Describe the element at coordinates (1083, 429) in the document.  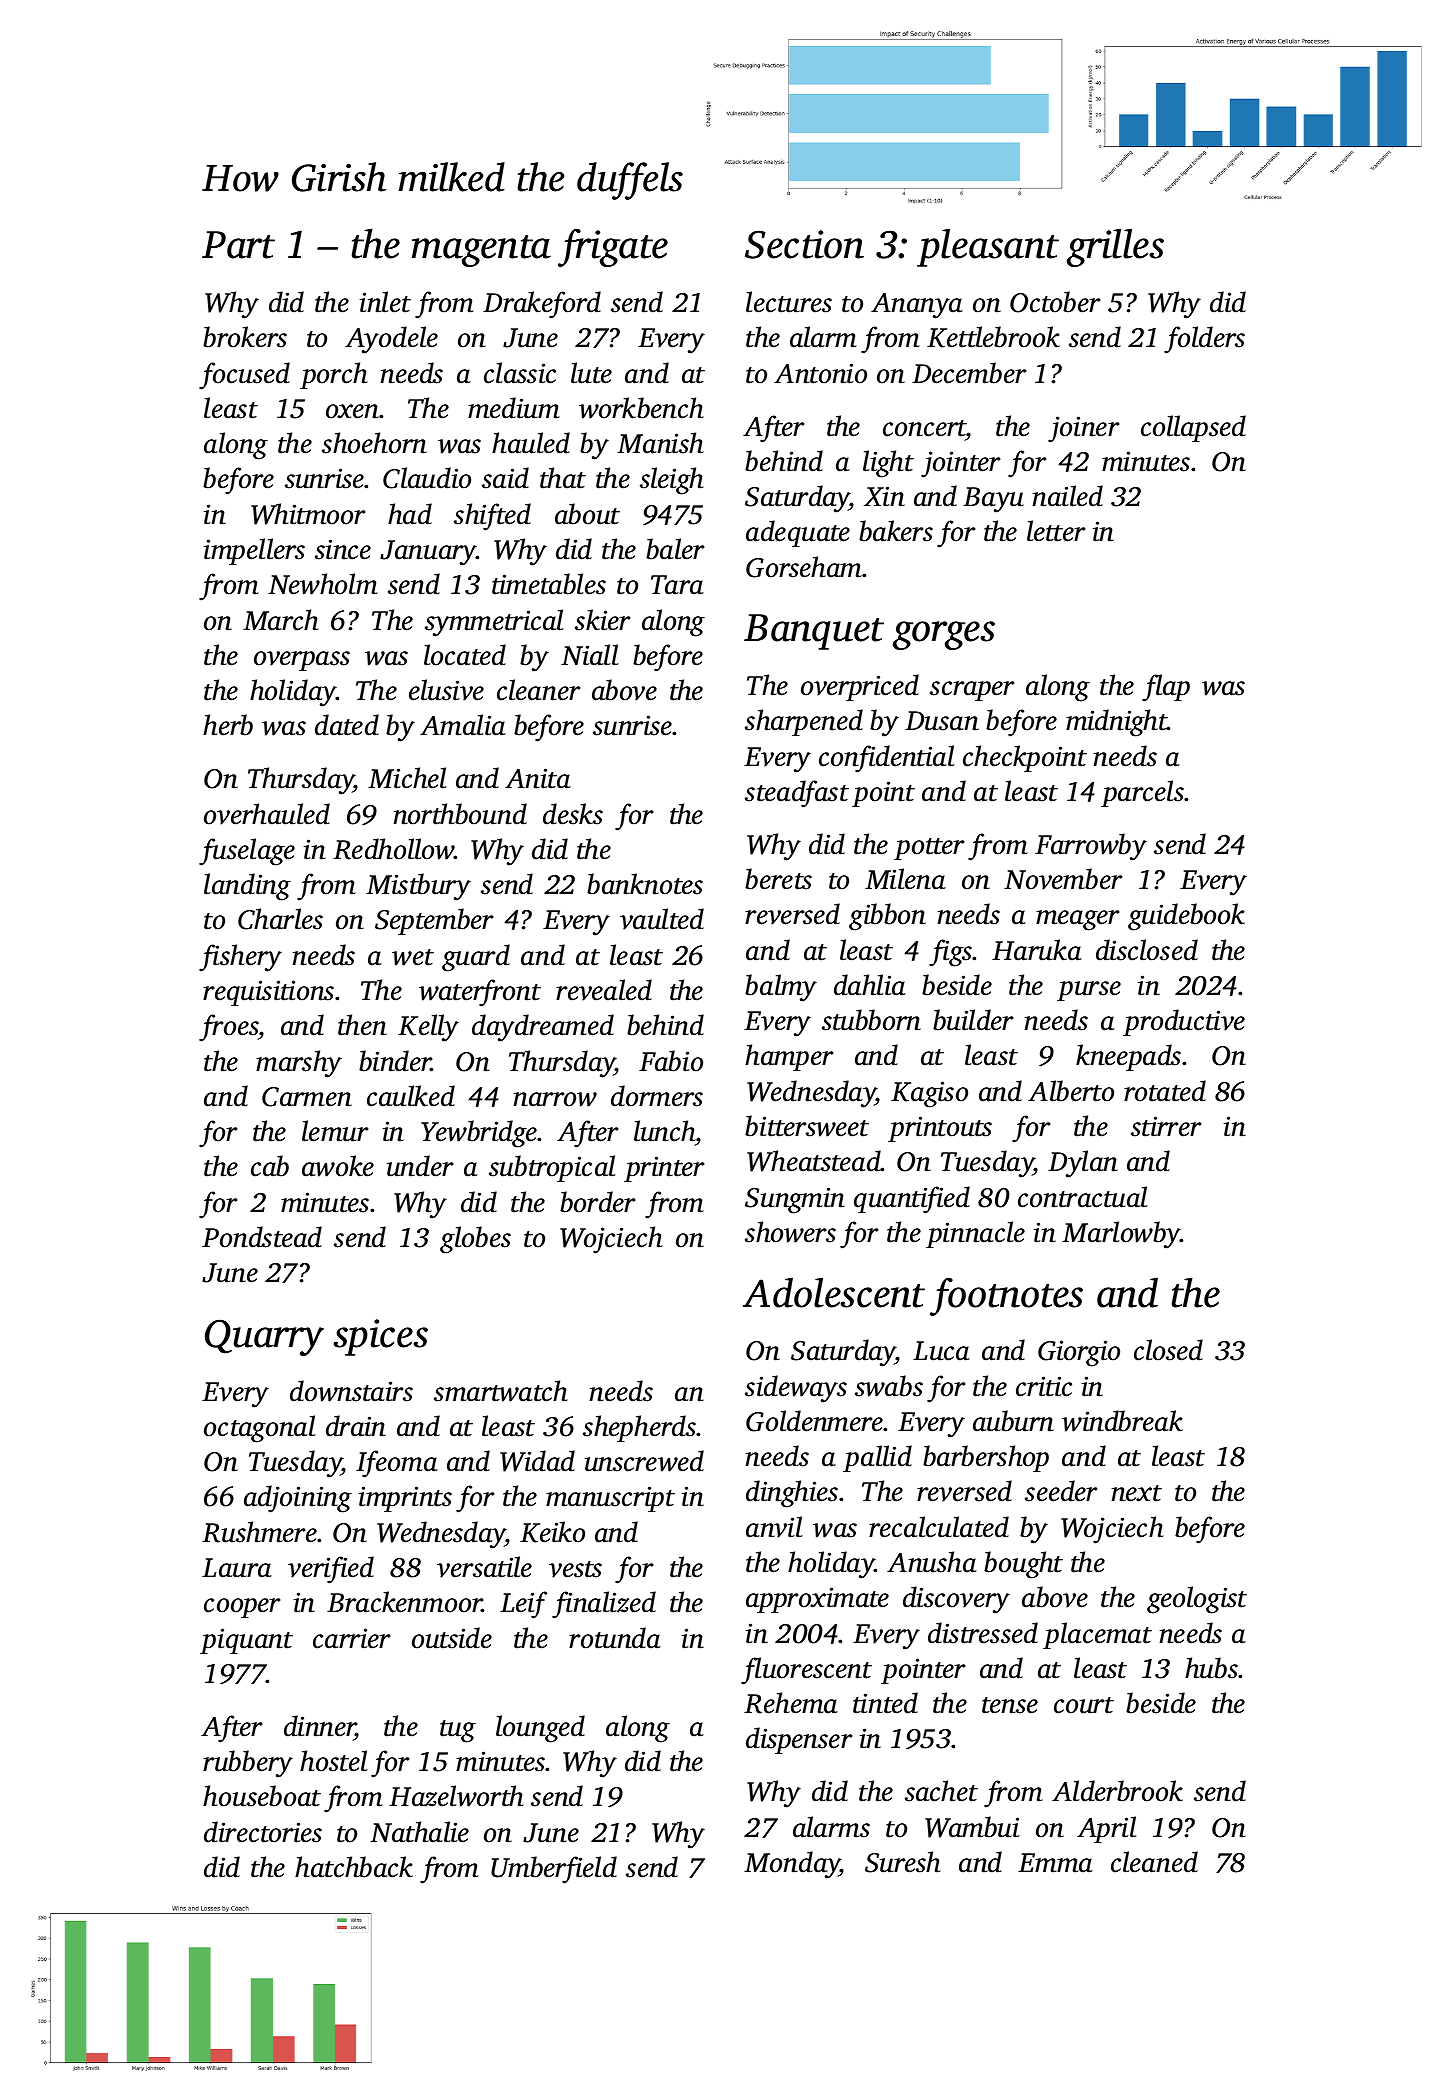
I see `joiner` at that location.
